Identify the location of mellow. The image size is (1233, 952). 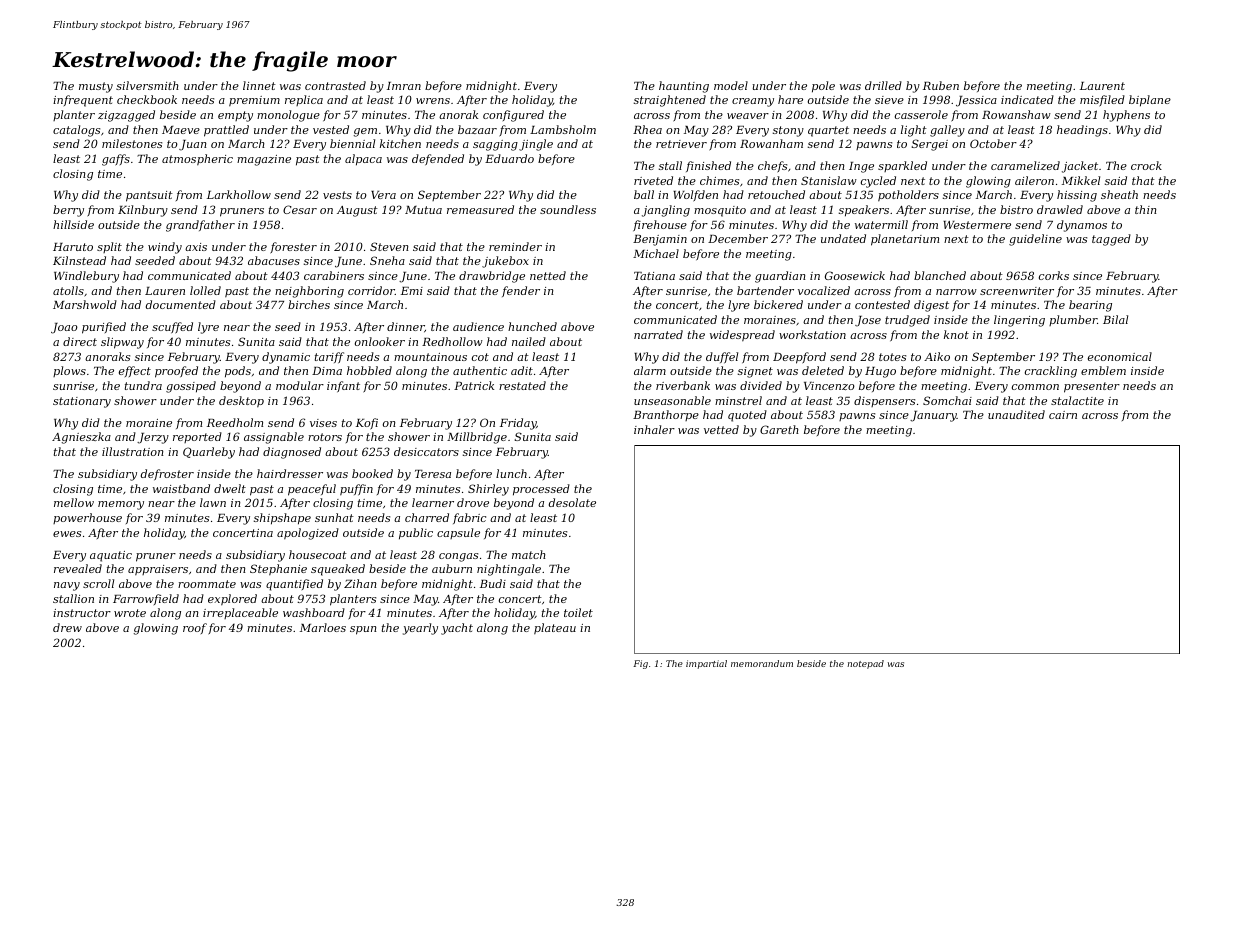
(74, 502).
